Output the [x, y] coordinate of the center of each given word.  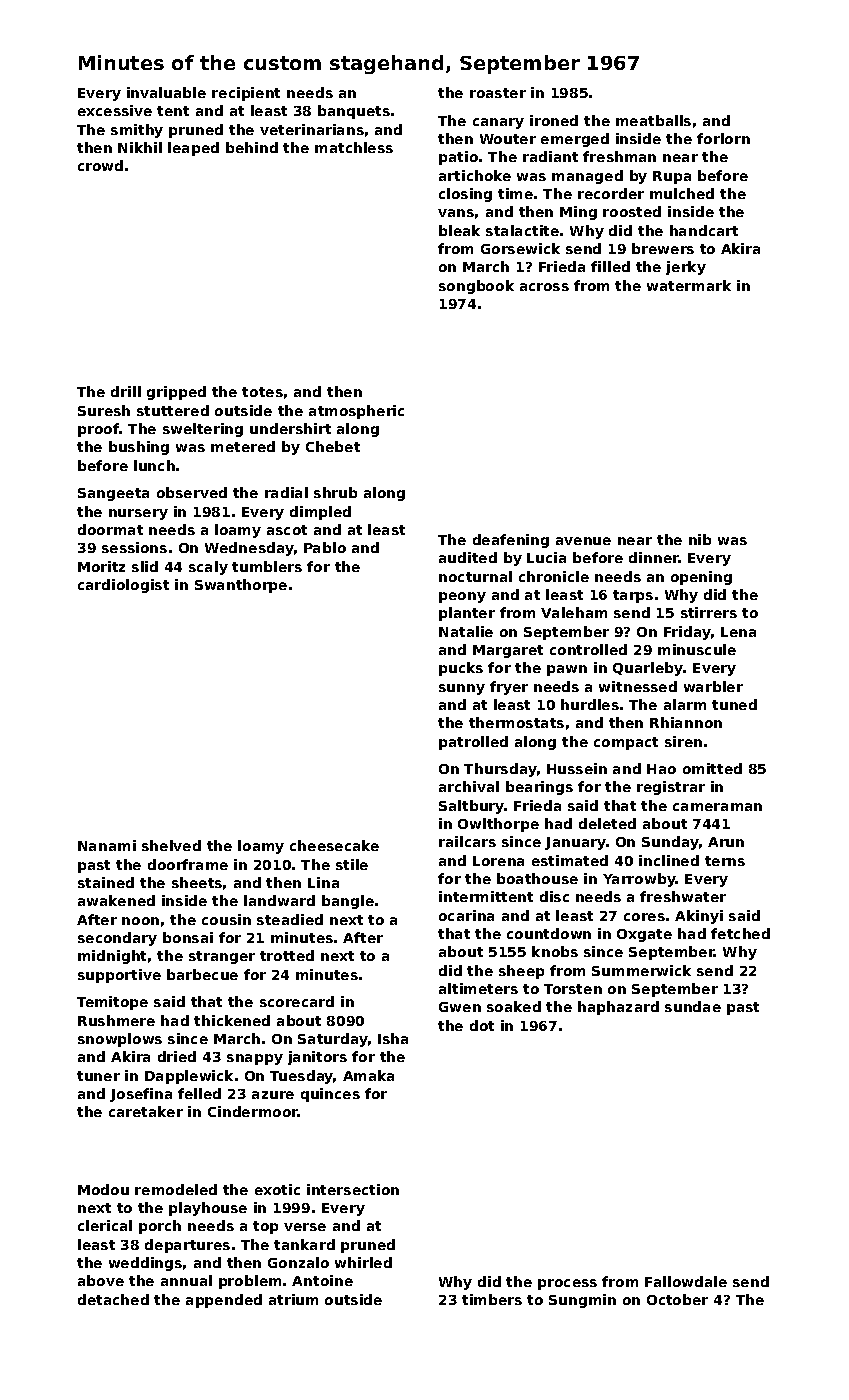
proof [99, 430]
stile [352, 864]
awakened [116, 900]
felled [199, 1093]
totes [262, 392]
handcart [704, 230]
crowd [100, 165]
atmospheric [356, 412]
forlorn [723, 138]
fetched [740, 933]
